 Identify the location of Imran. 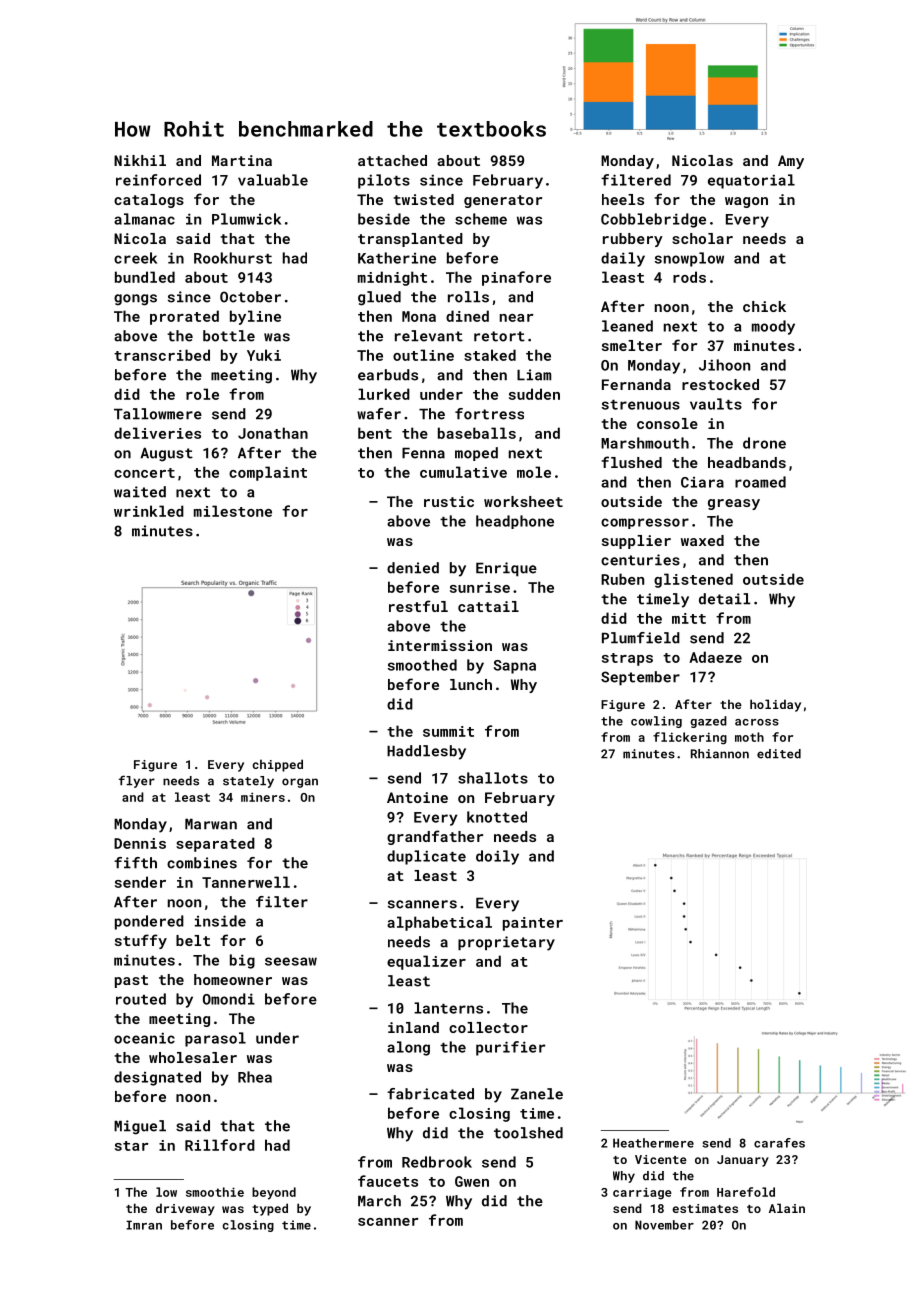
(144, 1225).
